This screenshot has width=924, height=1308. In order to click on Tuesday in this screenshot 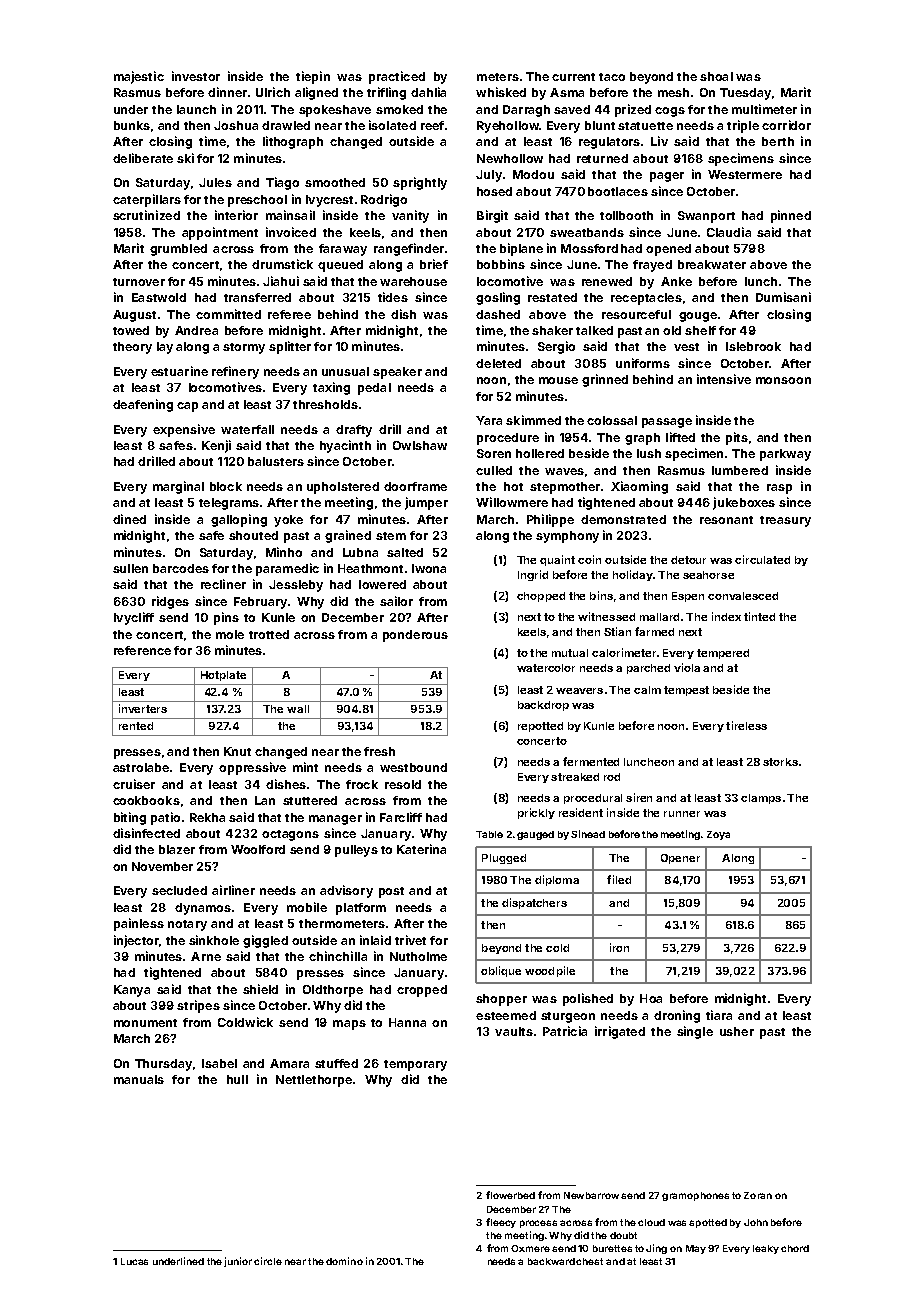, I will do `click(745, 94)`.
